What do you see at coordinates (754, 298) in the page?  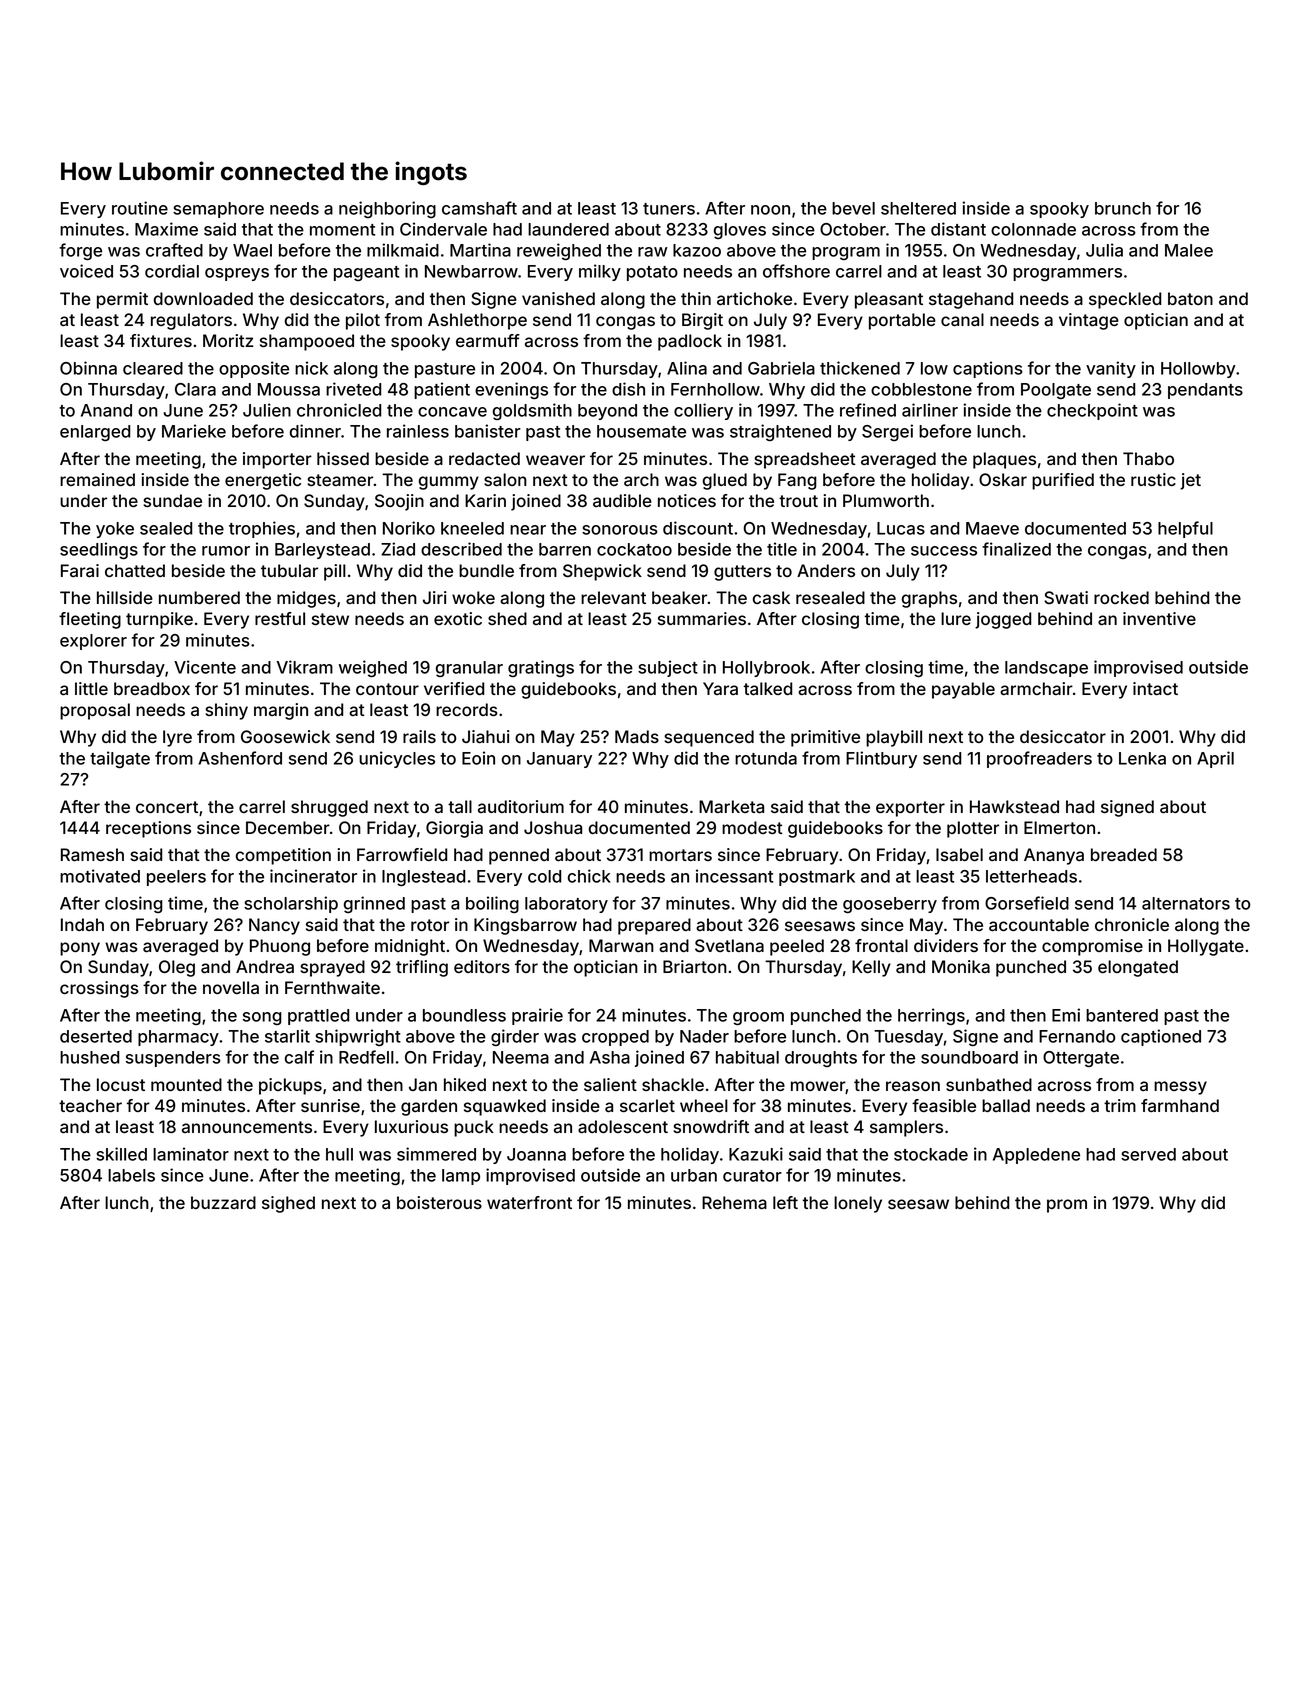 I see `artichoke` at bounding box center [754, 298].
